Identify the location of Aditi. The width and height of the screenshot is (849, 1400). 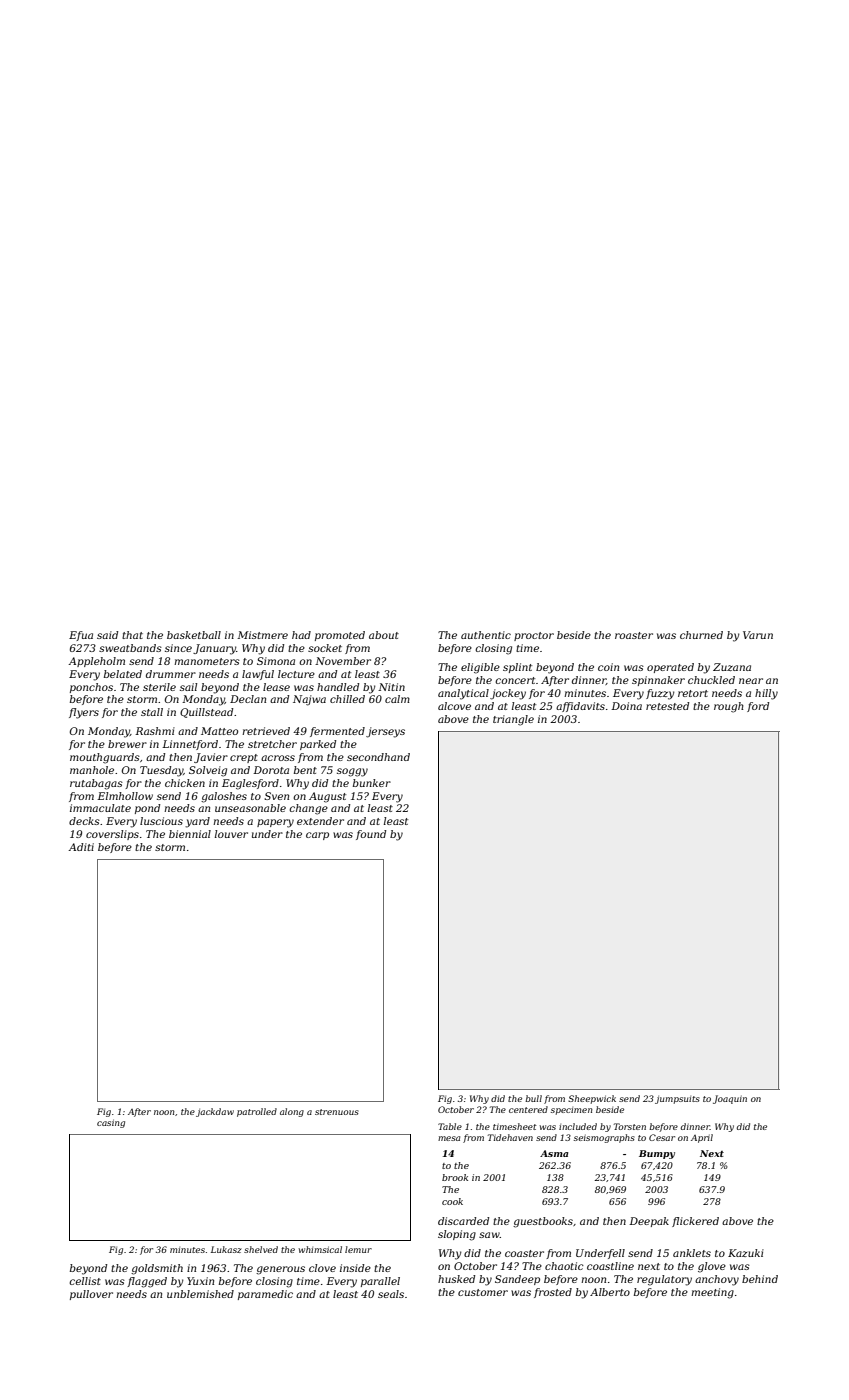
(81, 847).
